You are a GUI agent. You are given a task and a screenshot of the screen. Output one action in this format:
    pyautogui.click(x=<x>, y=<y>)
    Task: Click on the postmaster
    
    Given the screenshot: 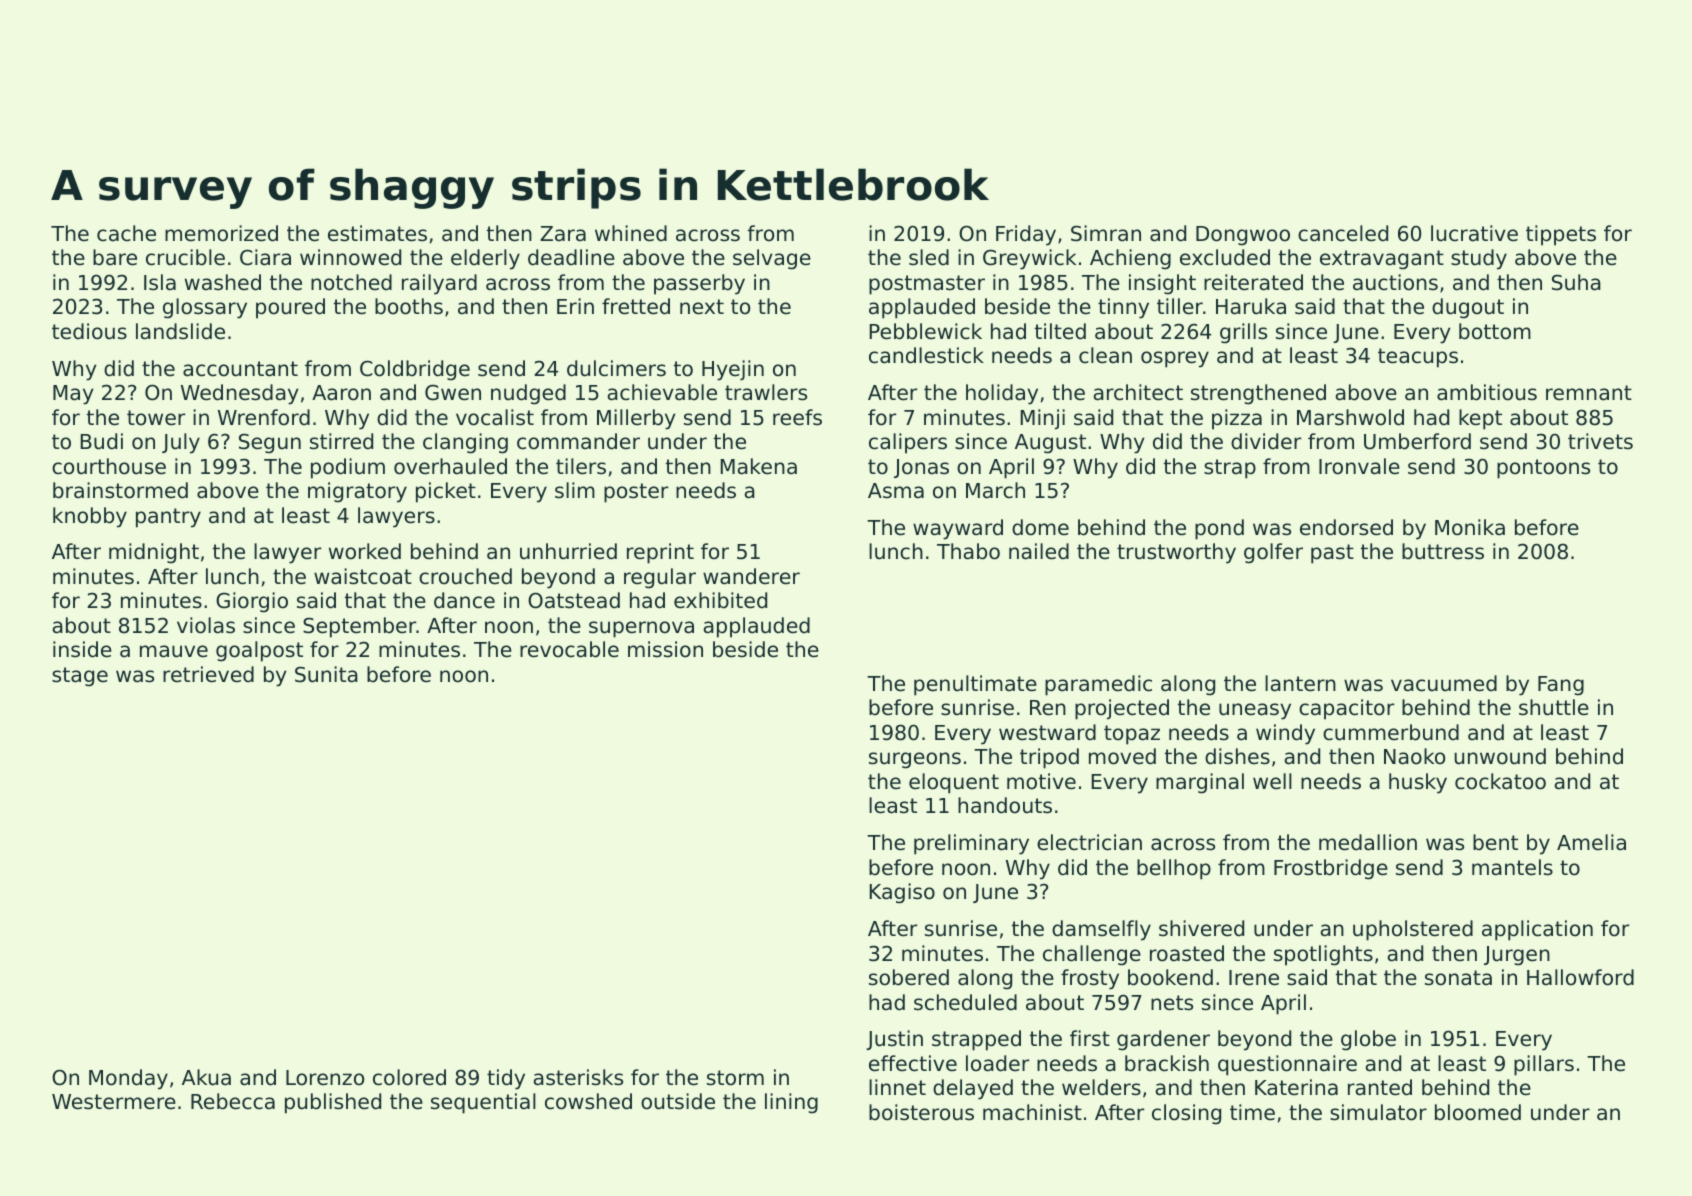 What is the action you would take?
    pyautogui.click(x=927, y=285)
